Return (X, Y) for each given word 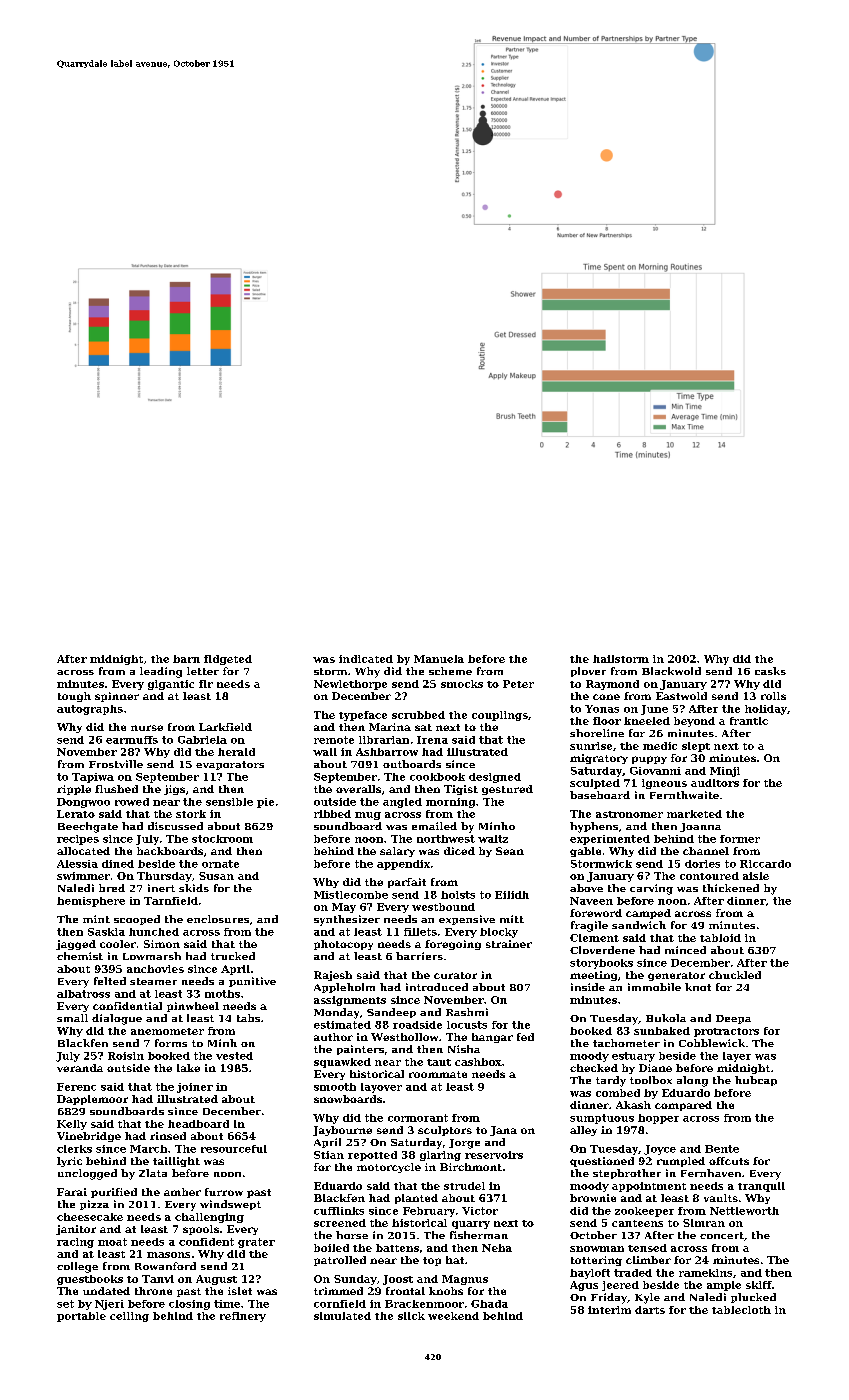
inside (588, 987)
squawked (342, 1063)
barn (186, 659)
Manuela (439, 659)
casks (770, 671)
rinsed (168, 1136)
